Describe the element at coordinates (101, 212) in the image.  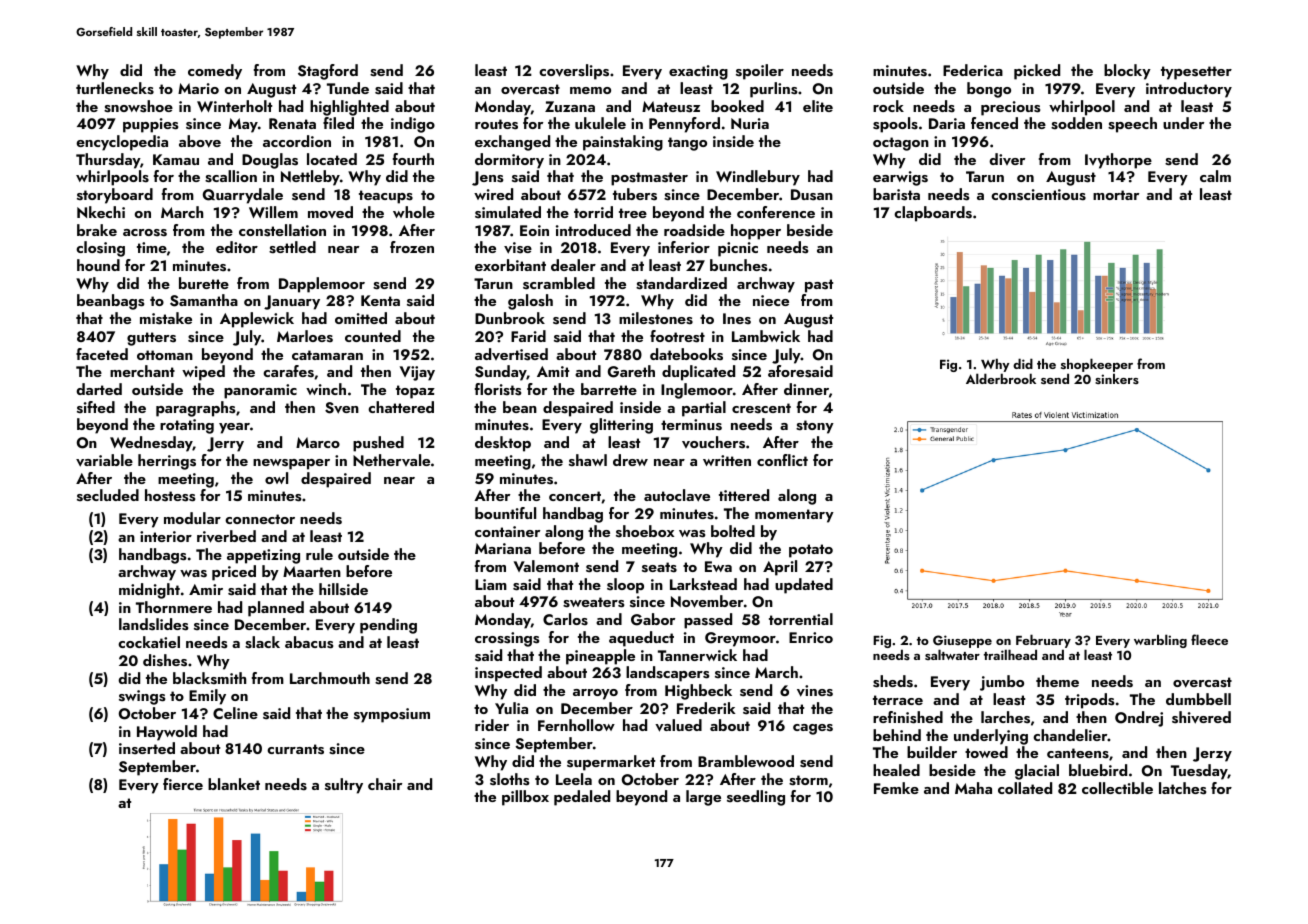
I see `Nkechi` at that location.
